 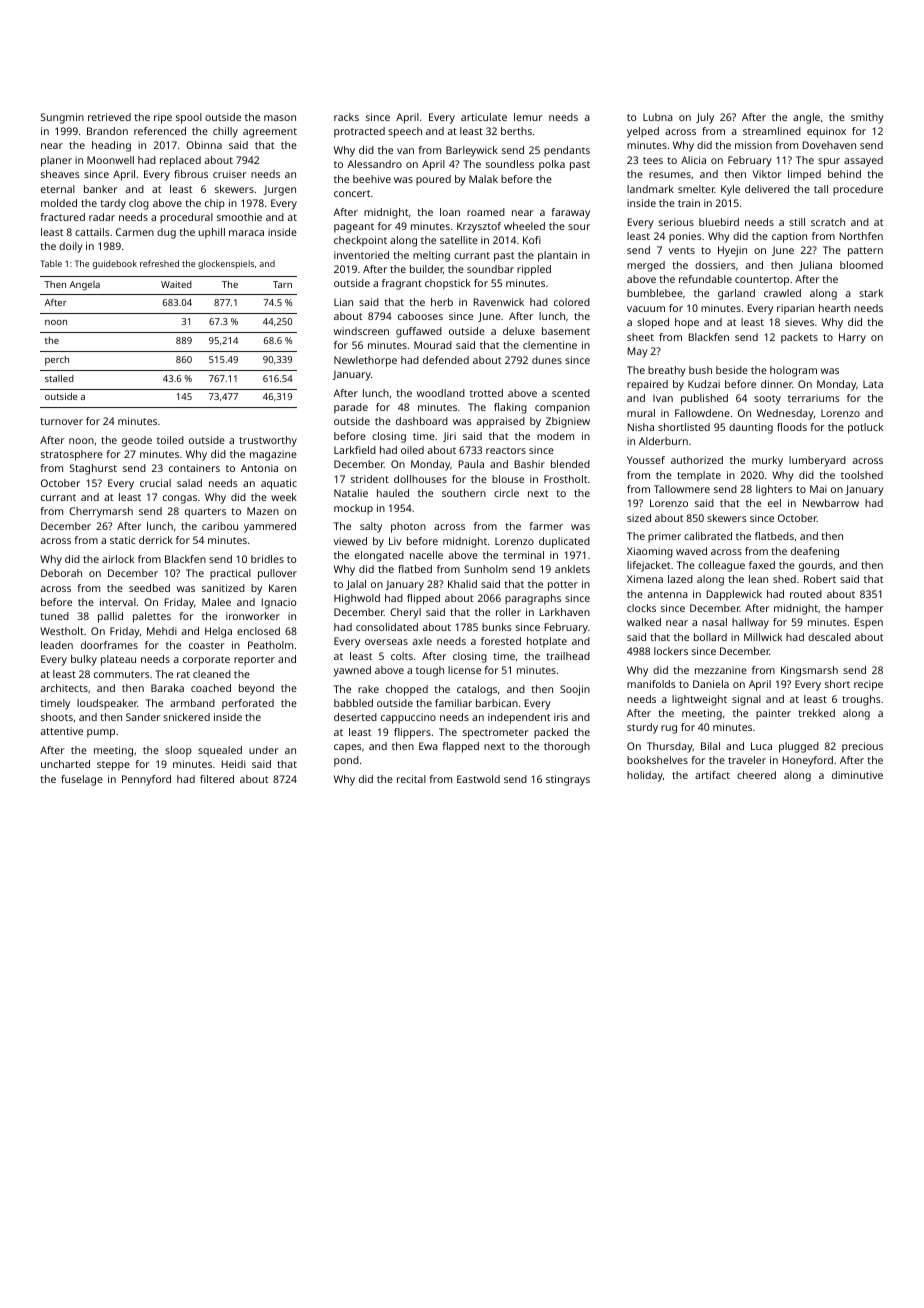 What do you see at coordinates (831, 503) in the screenshot?
I see `Newbarrow` at bounding box center [831, 503].
